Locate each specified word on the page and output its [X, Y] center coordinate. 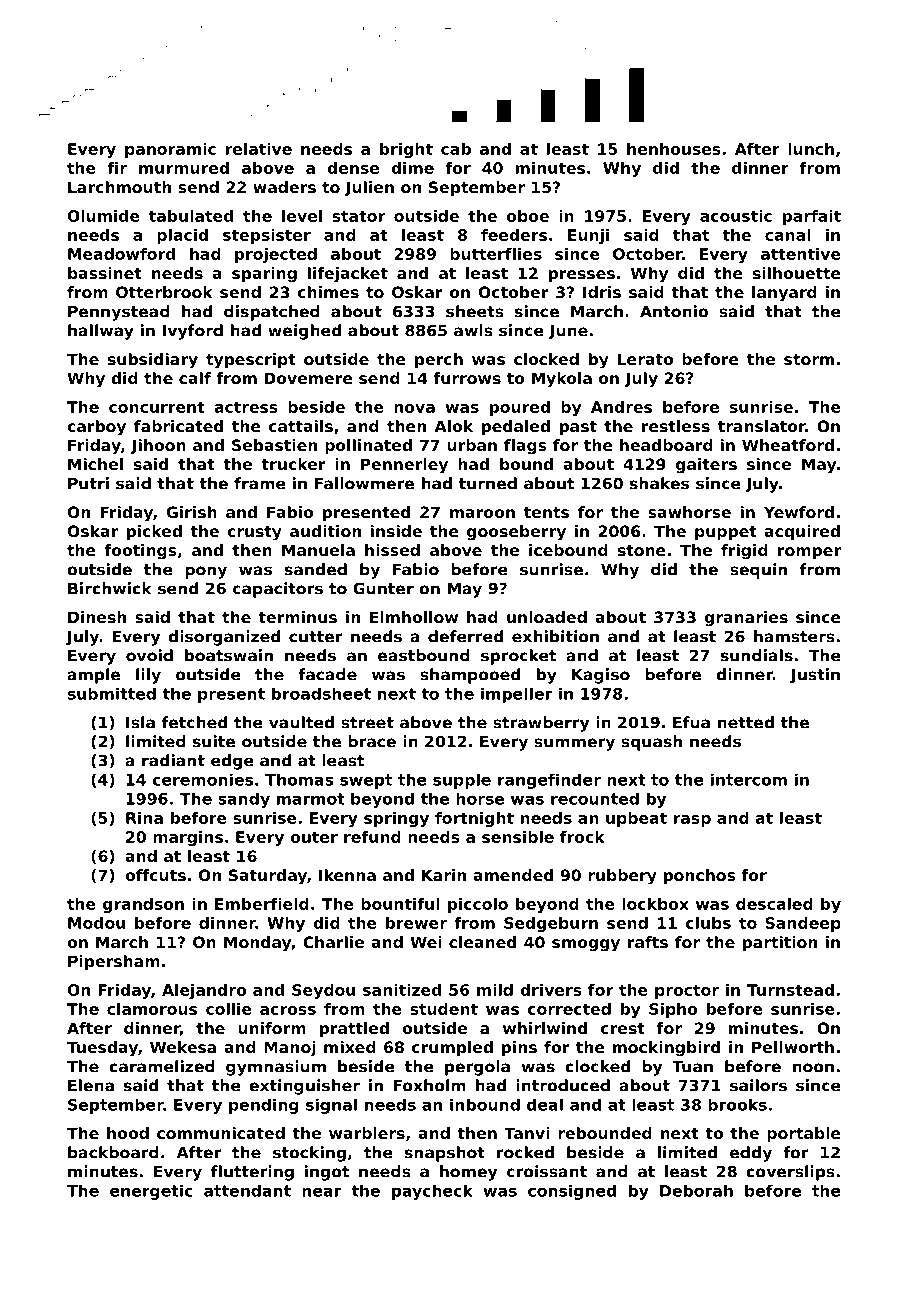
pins [519, 1049]
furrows [467, 378]
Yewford [799, 512]
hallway [101, 332]
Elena [91, 1085]
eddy [751, 1154]
